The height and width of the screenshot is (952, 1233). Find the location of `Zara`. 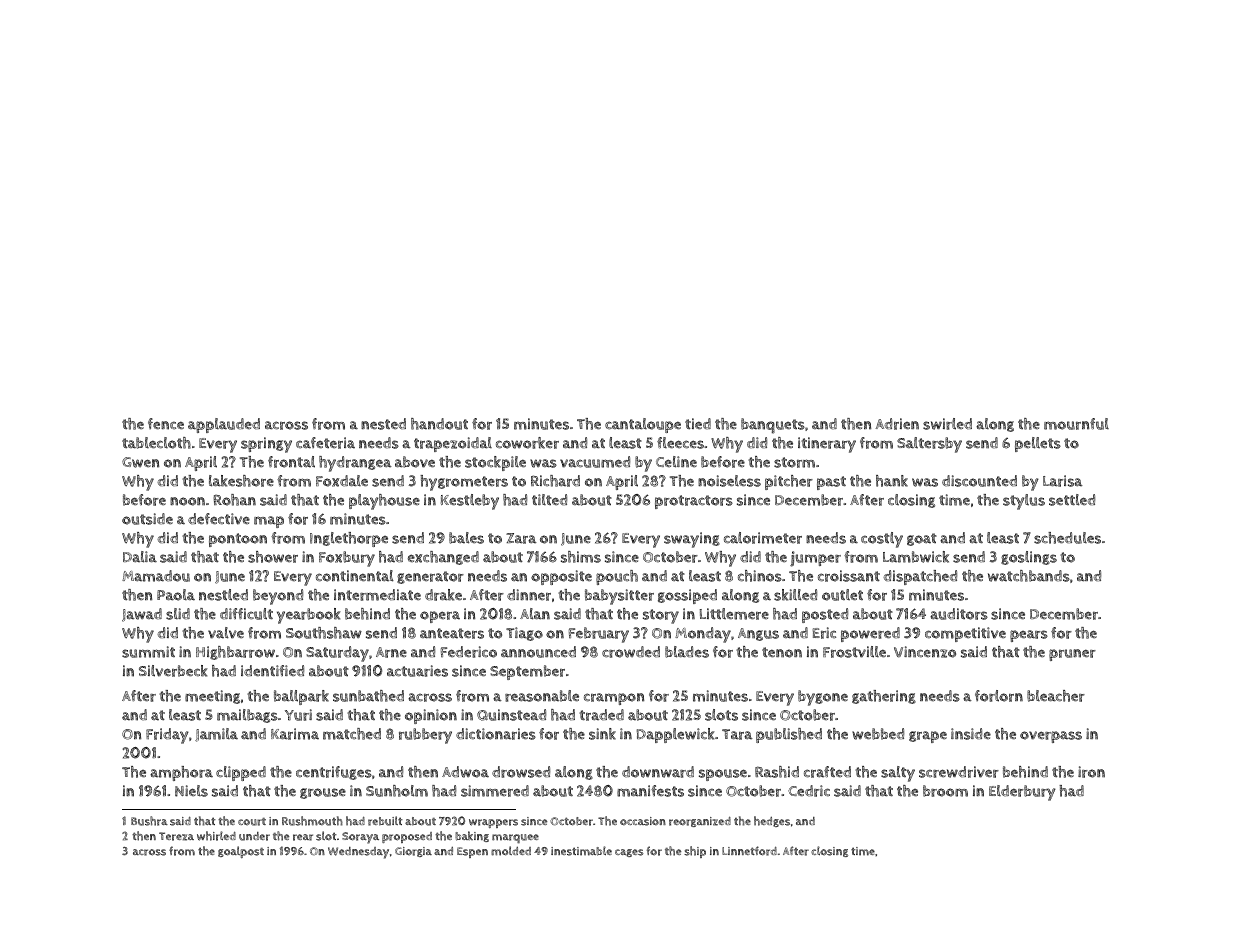

Zara is located at coordinates (521, 538).
